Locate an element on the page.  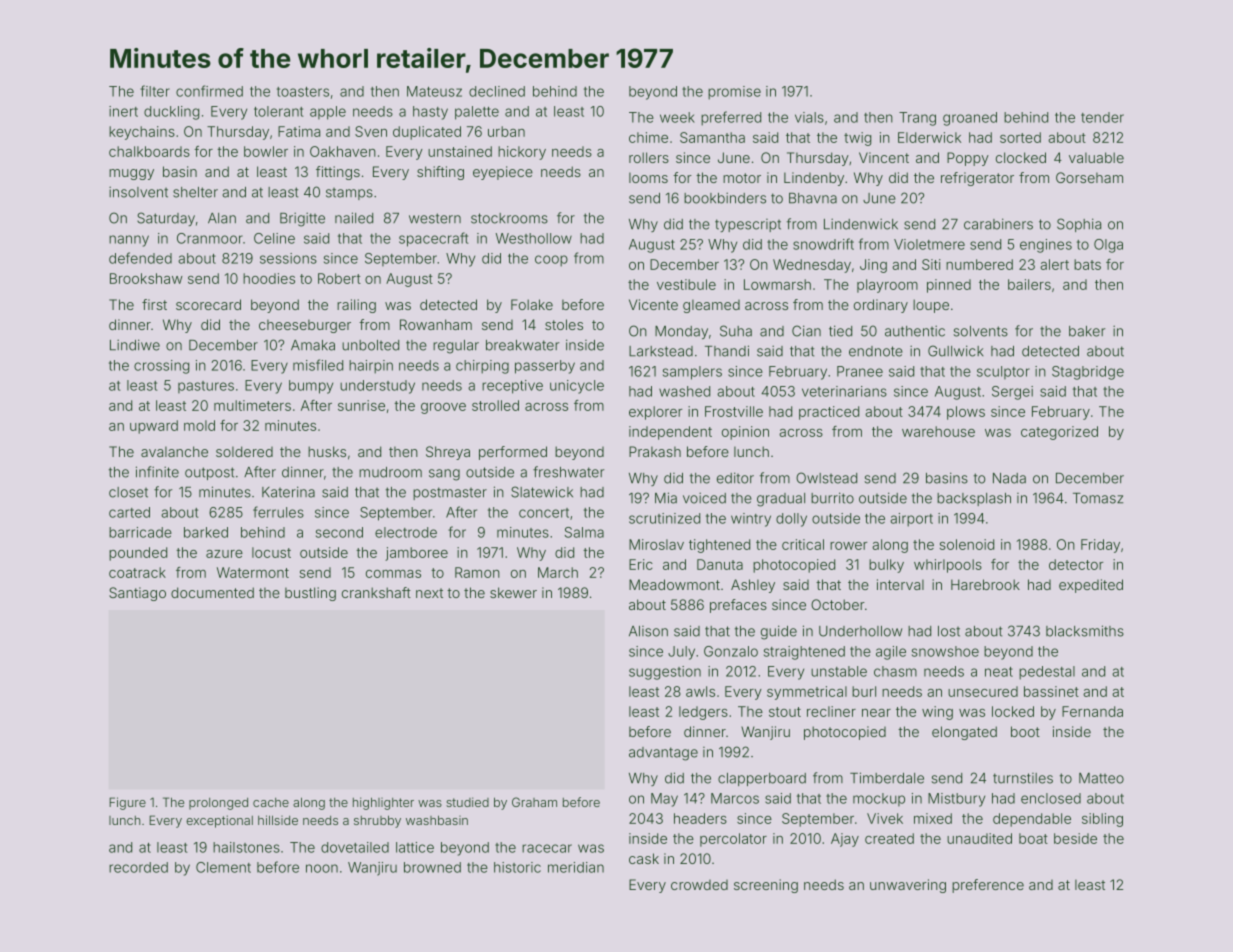
Clement is located at coordinates (223, 867).
